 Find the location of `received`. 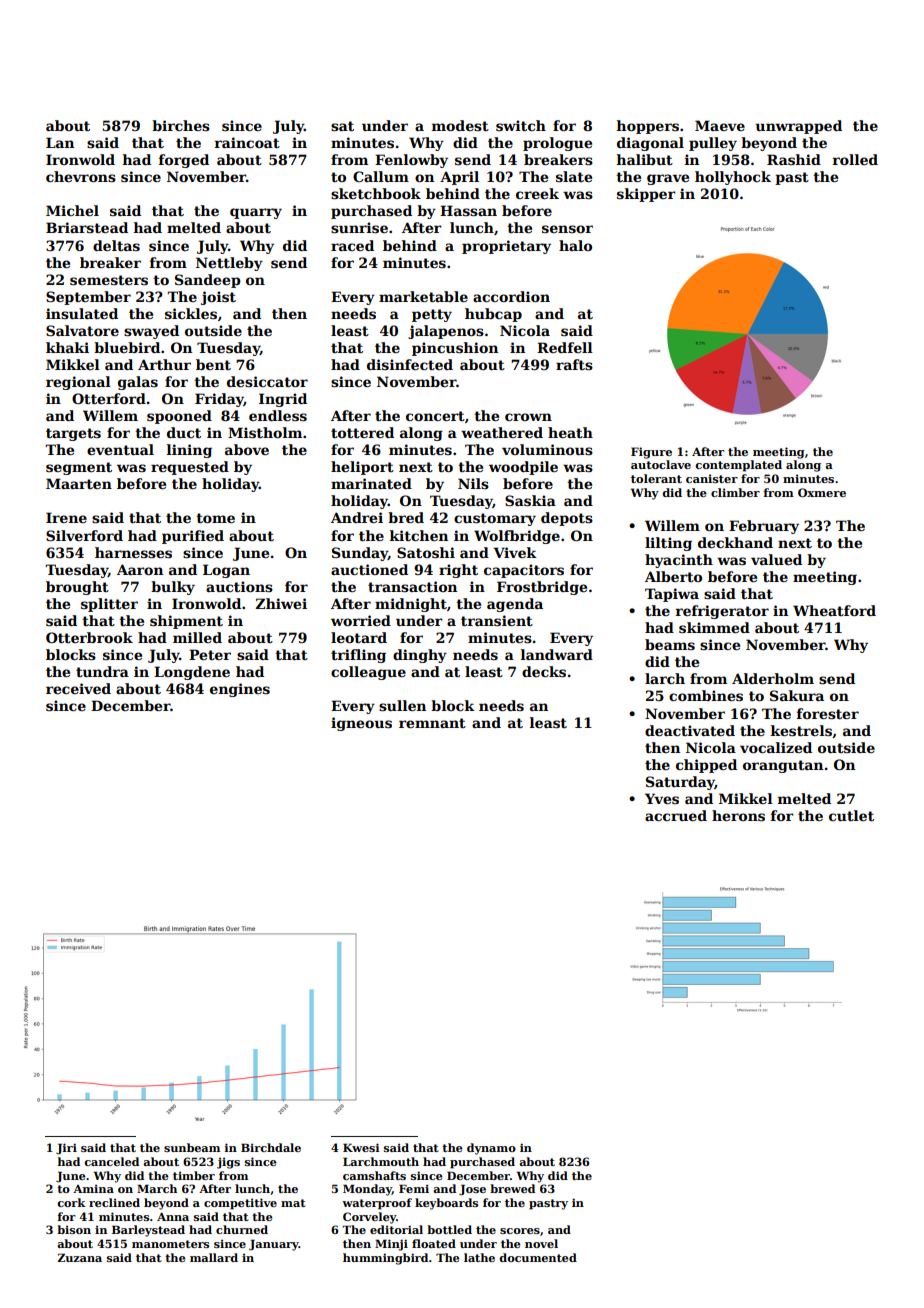

received is located at coordinates (78, 688).
